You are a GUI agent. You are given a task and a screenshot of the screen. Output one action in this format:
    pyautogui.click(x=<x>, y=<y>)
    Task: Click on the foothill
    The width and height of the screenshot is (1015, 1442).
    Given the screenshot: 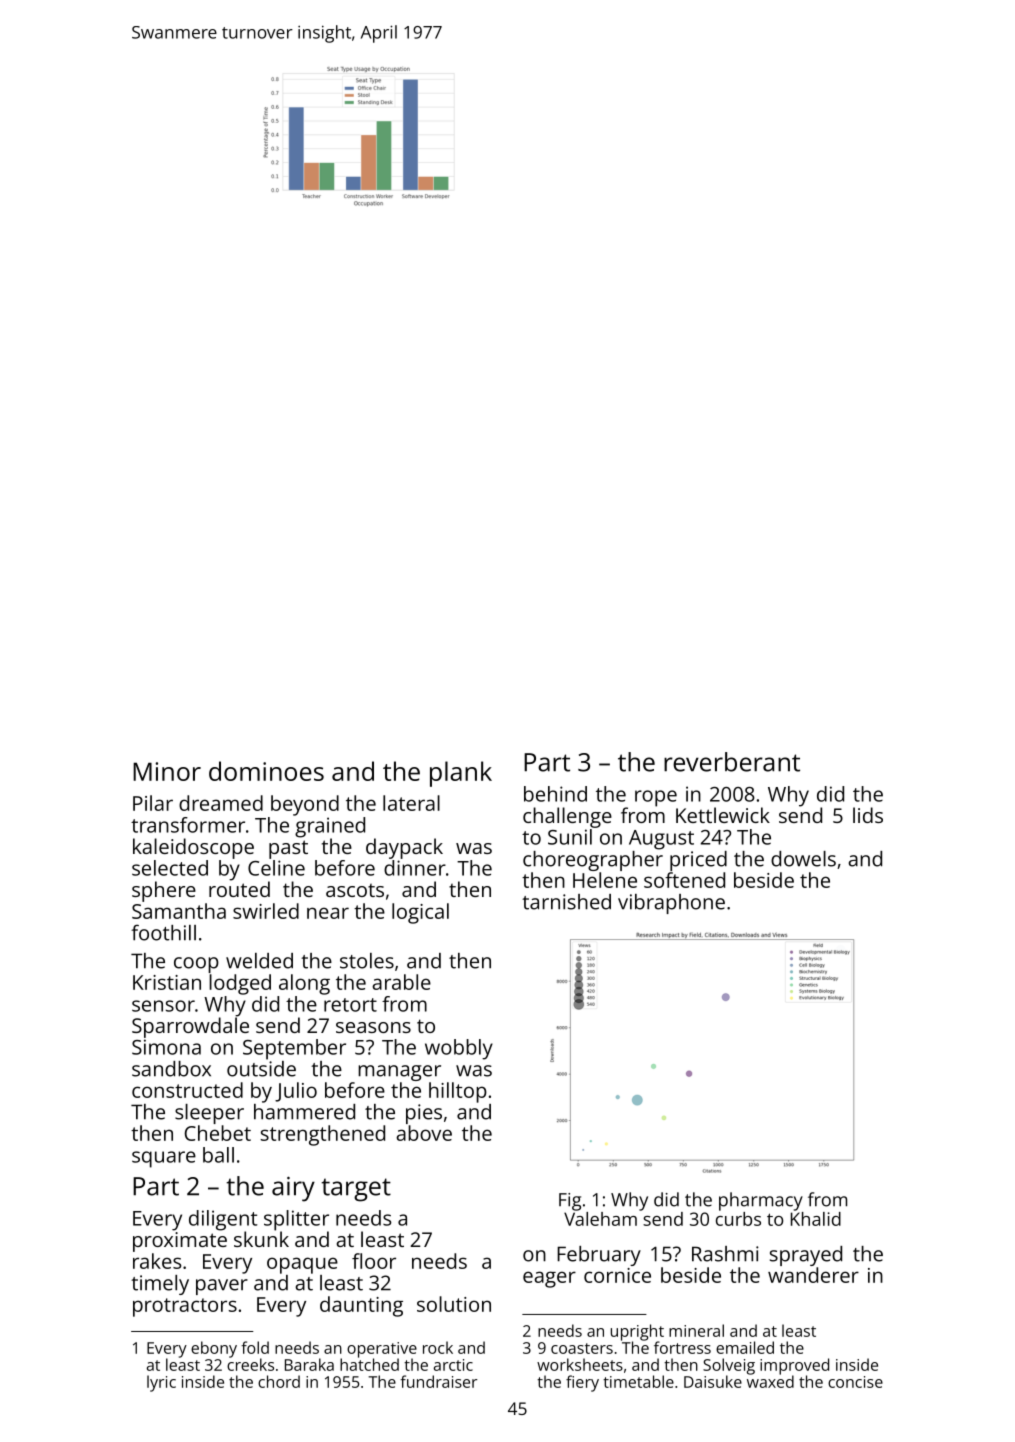 What is the action you would take?
    pyautogui.click(x=163, y=932)
